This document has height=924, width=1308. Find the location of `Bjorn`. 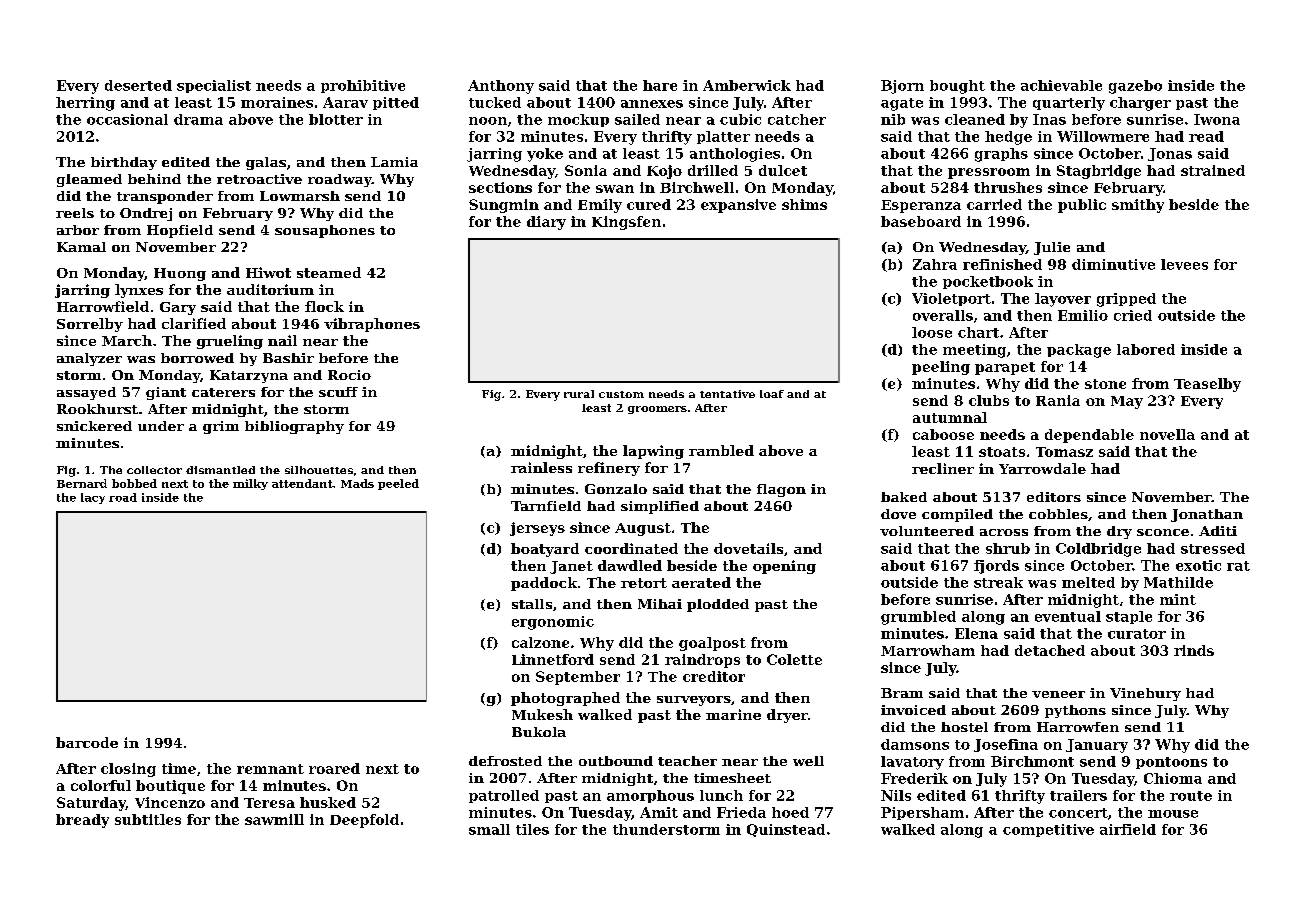

Bjorn is located at coordinates (902, 87).
